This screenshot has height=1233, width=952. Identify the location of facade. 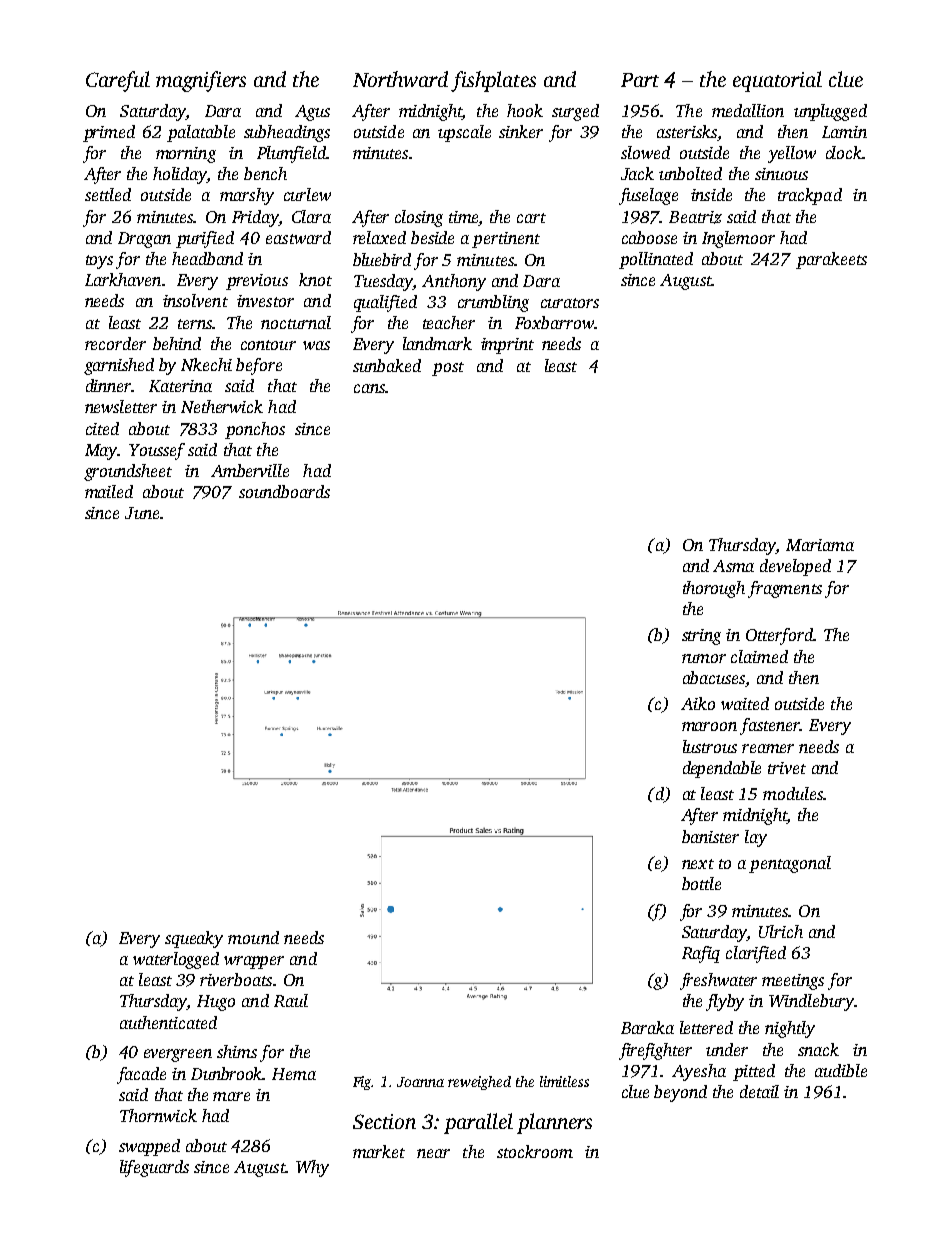
(141, 1075).
